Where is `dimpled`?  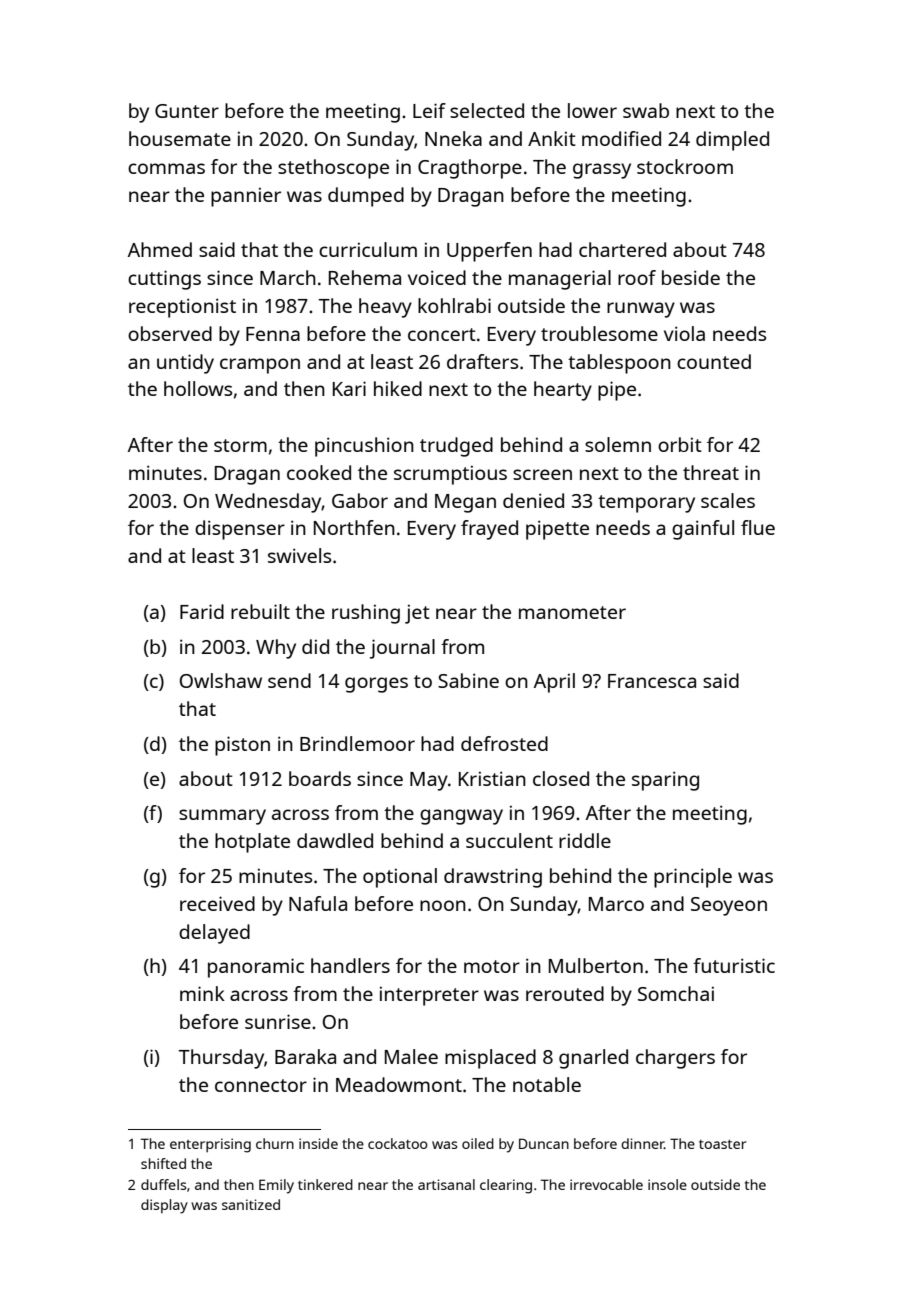 dimpled is located at coordinates (732, 141).
